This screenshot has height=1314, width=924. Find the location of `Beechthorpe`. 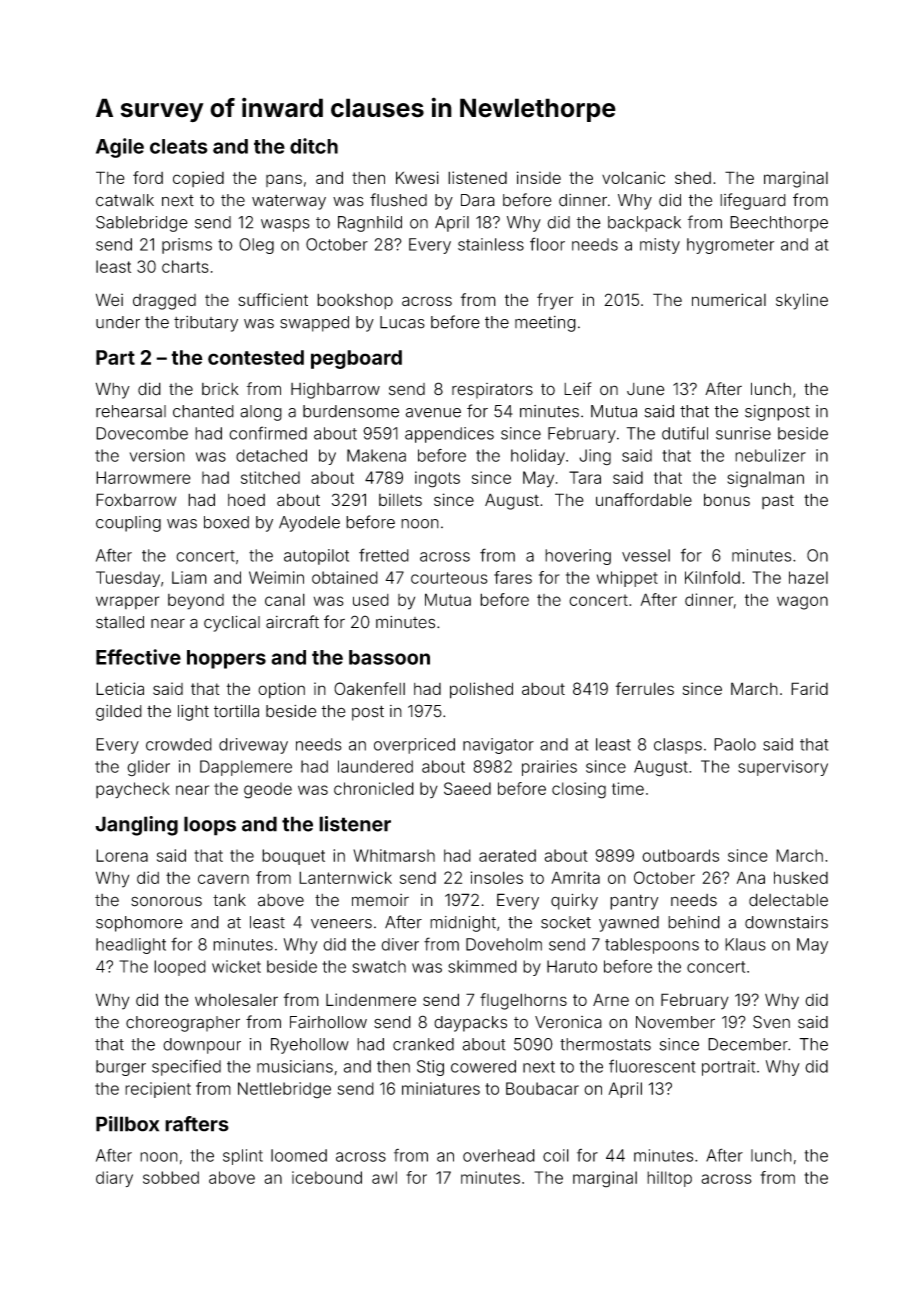

Beechthorpe is located at coordinates (779, 224).
